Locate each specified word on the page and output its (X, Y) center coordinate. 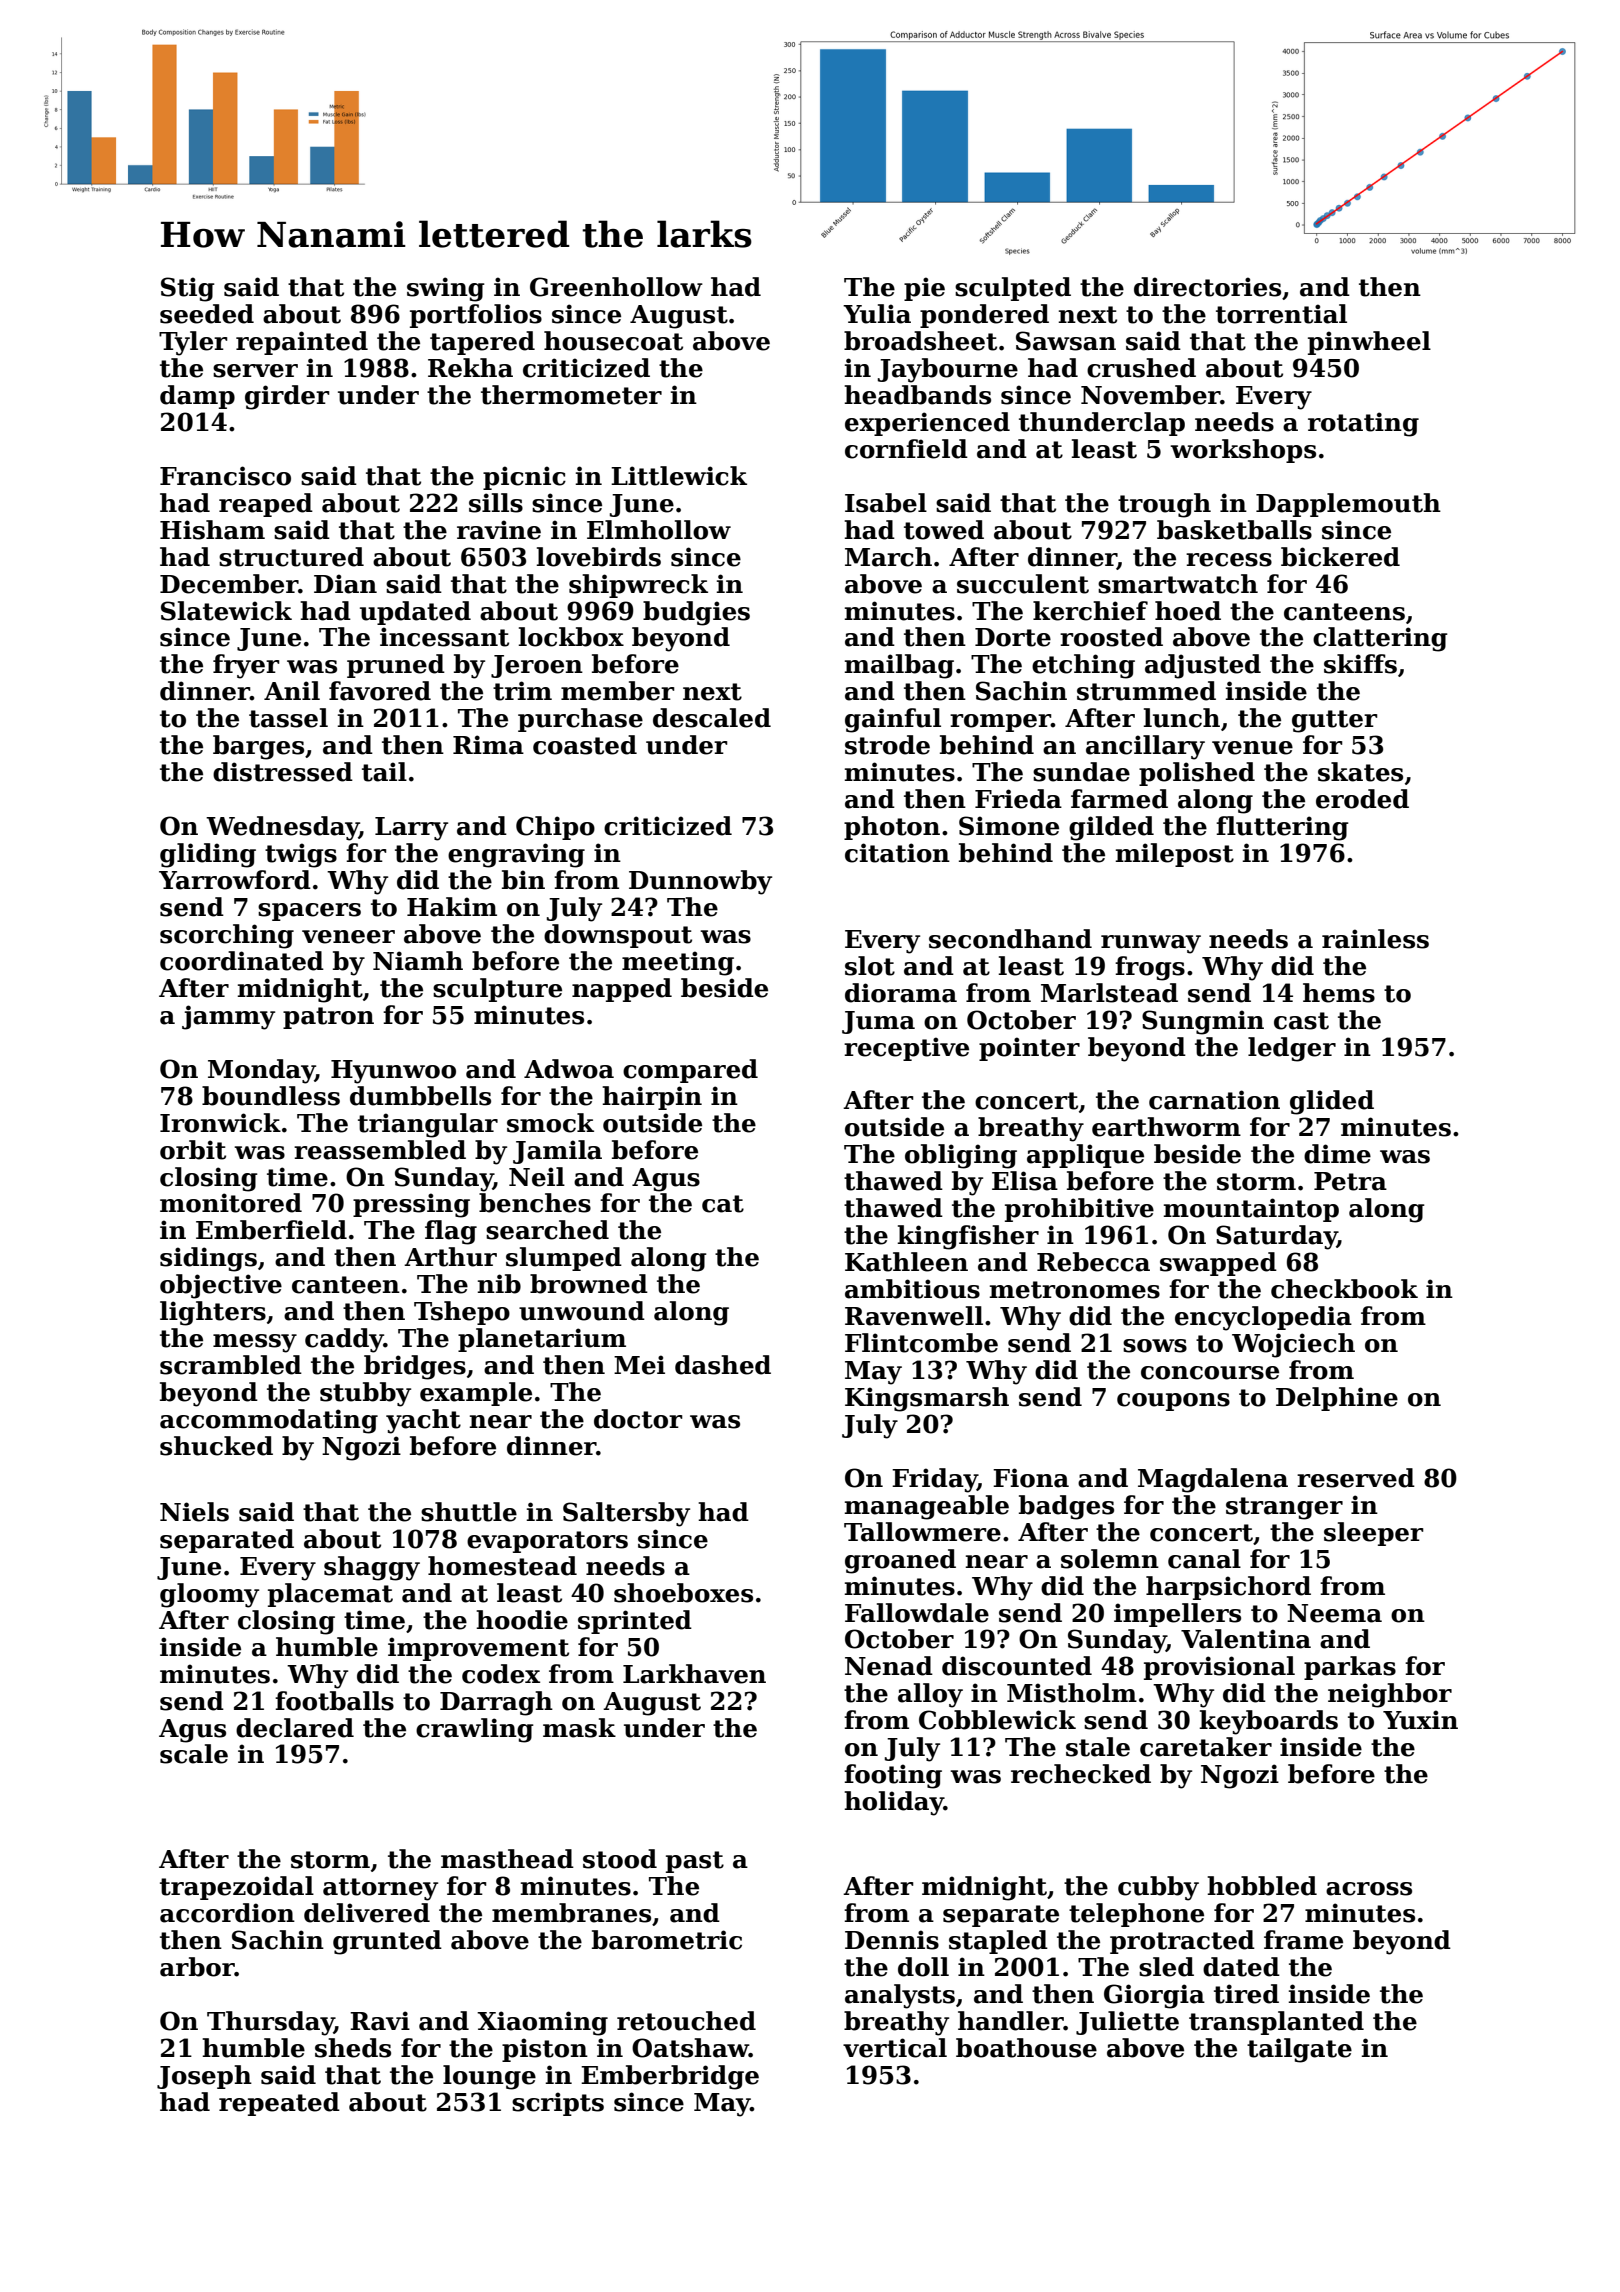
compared (690, 1071)
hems (1339, 993)
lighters (213, 1313)
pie (924, 289)
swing (446, 289)
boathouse (1026, 2048)
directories (1207, 287)
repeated (279, 2104)
